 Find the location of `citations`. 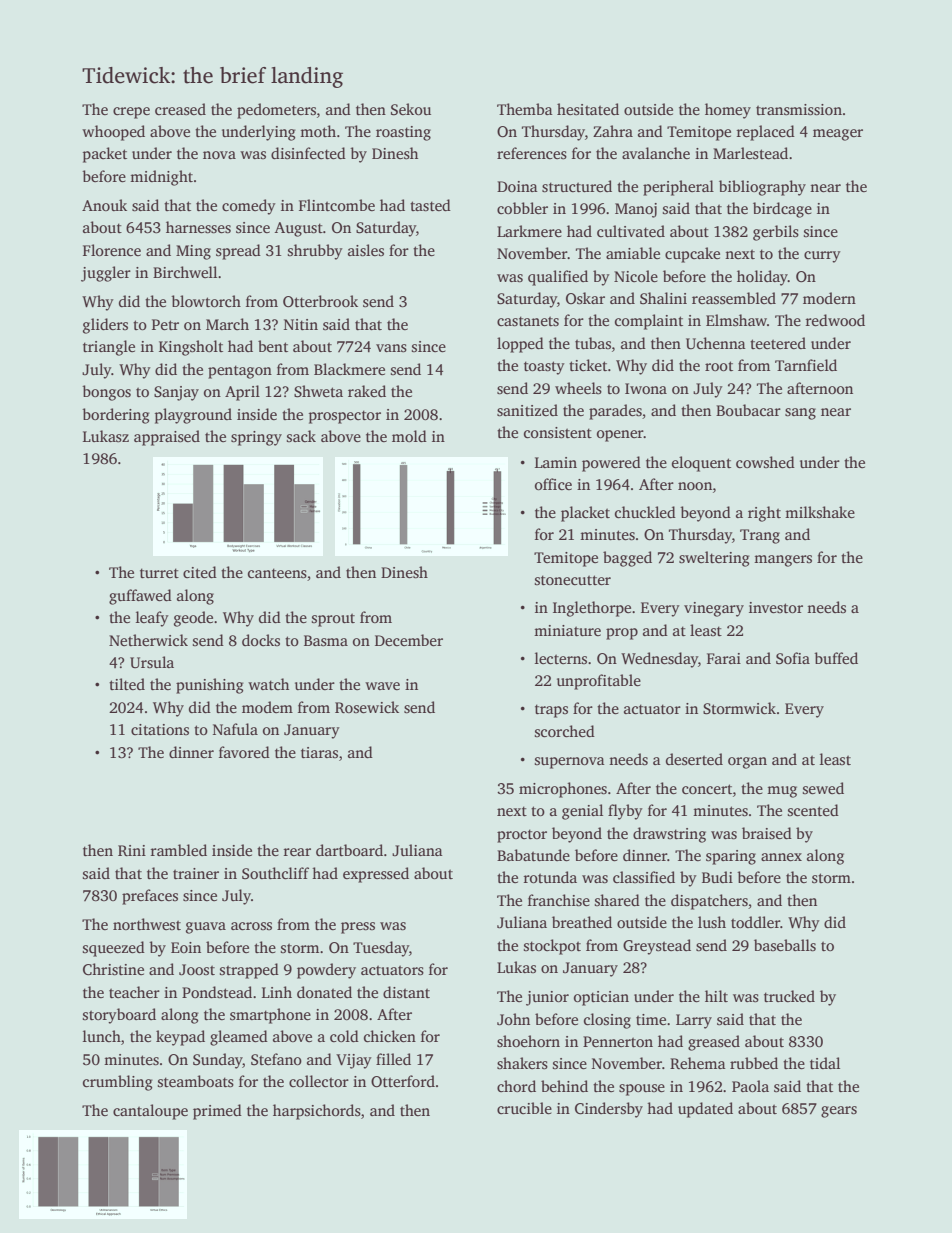

citations is located at coordinates (160, 729).
